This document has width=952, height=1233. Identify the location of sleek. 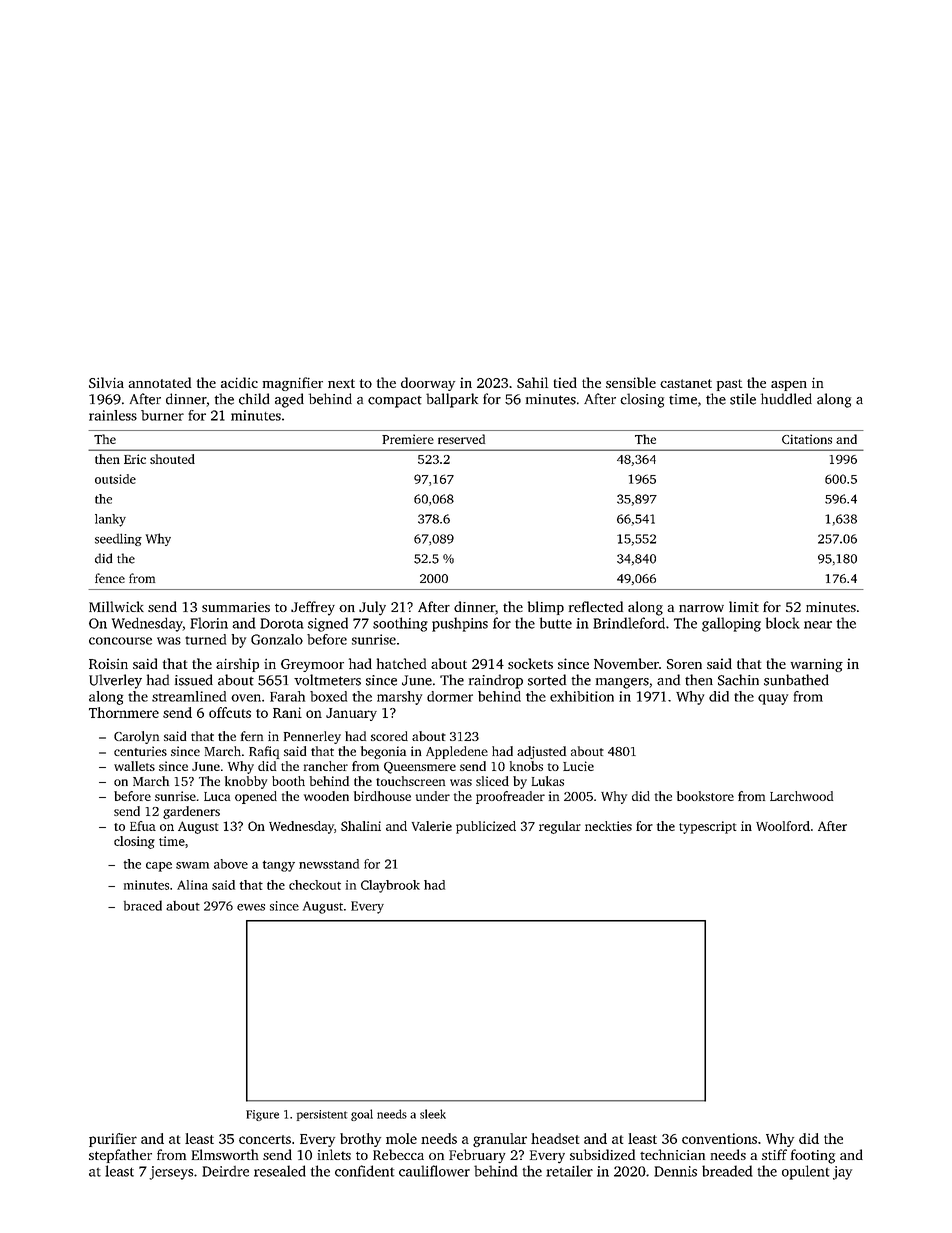
(433, 1114).
